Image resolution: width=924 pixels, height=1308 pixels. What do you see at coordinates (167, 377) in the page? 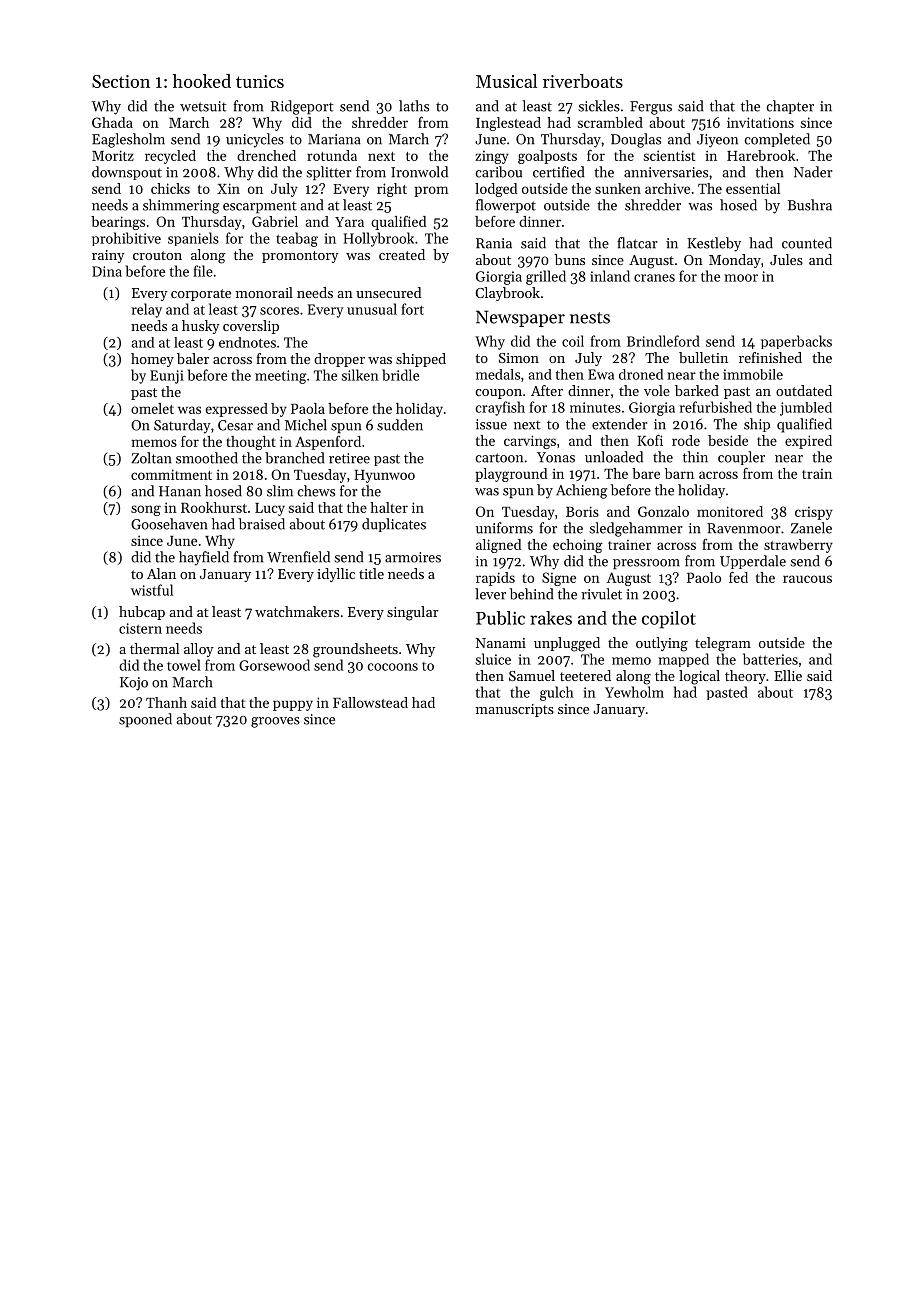
I see `Eunji` at bounding box center [167, 377].
